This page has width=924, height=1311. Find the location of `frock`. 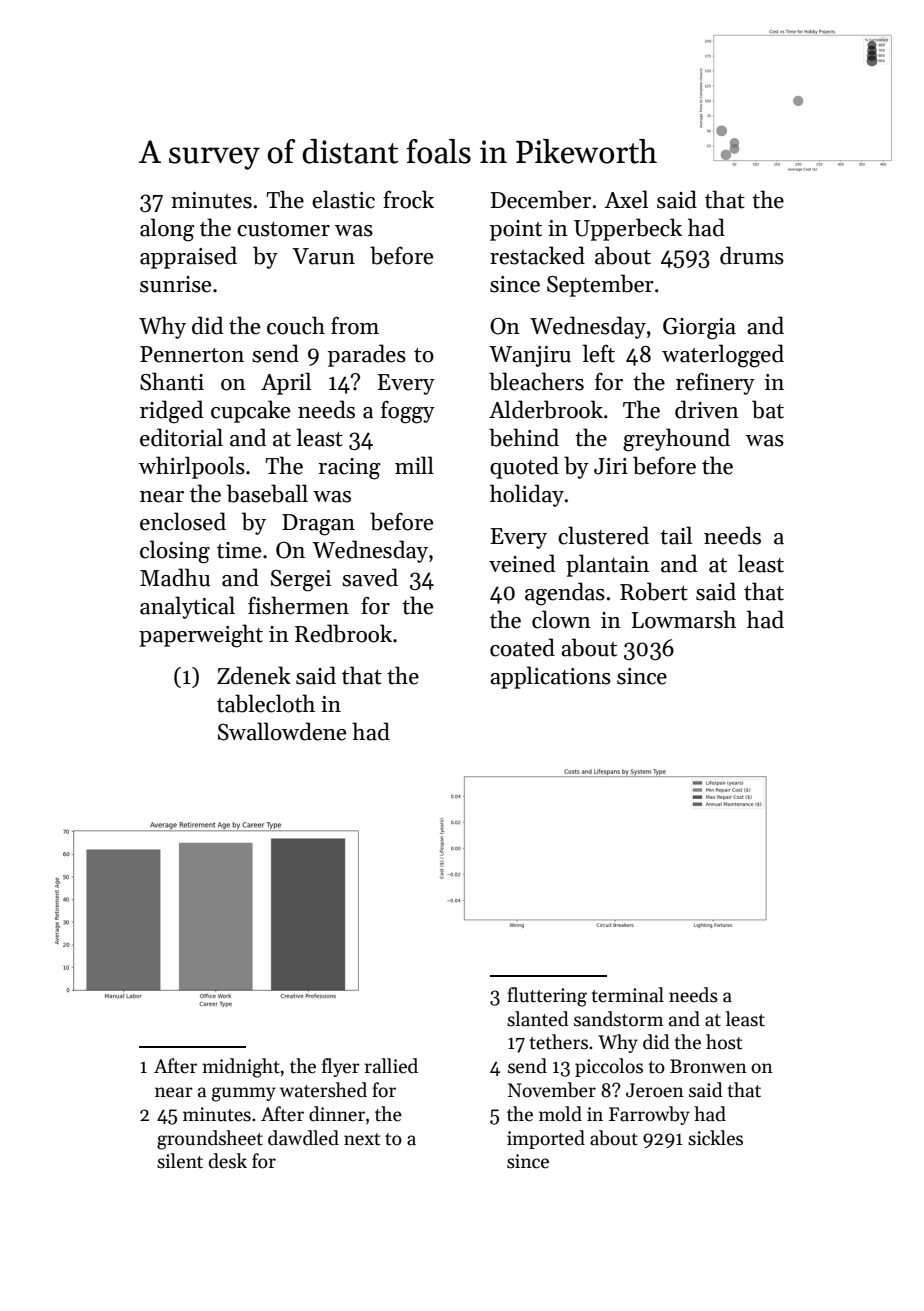

frock is located at coordinates (408, 199).
